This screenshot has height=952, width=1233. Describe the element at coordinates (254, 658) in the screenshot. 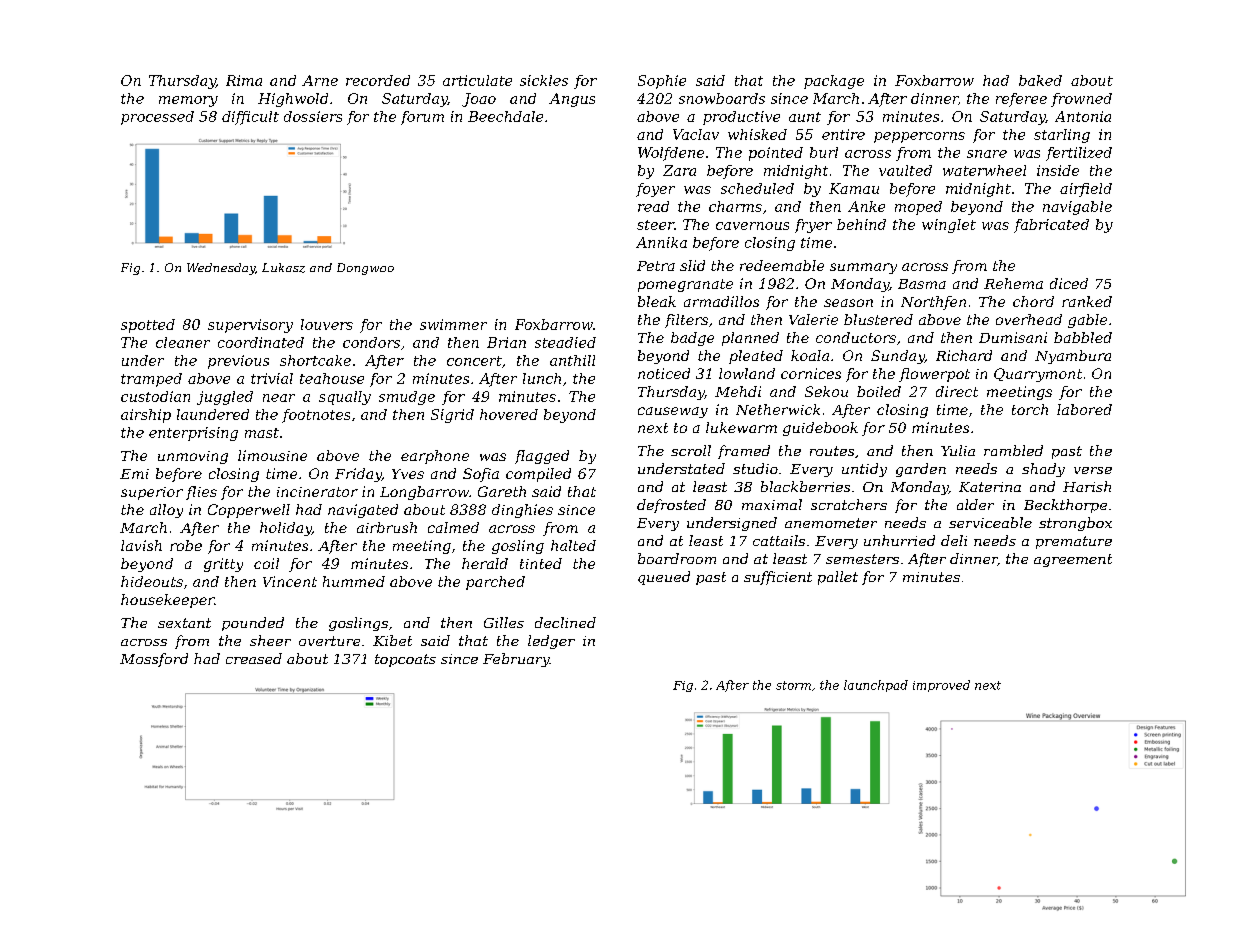

I see `creased` at that location.
